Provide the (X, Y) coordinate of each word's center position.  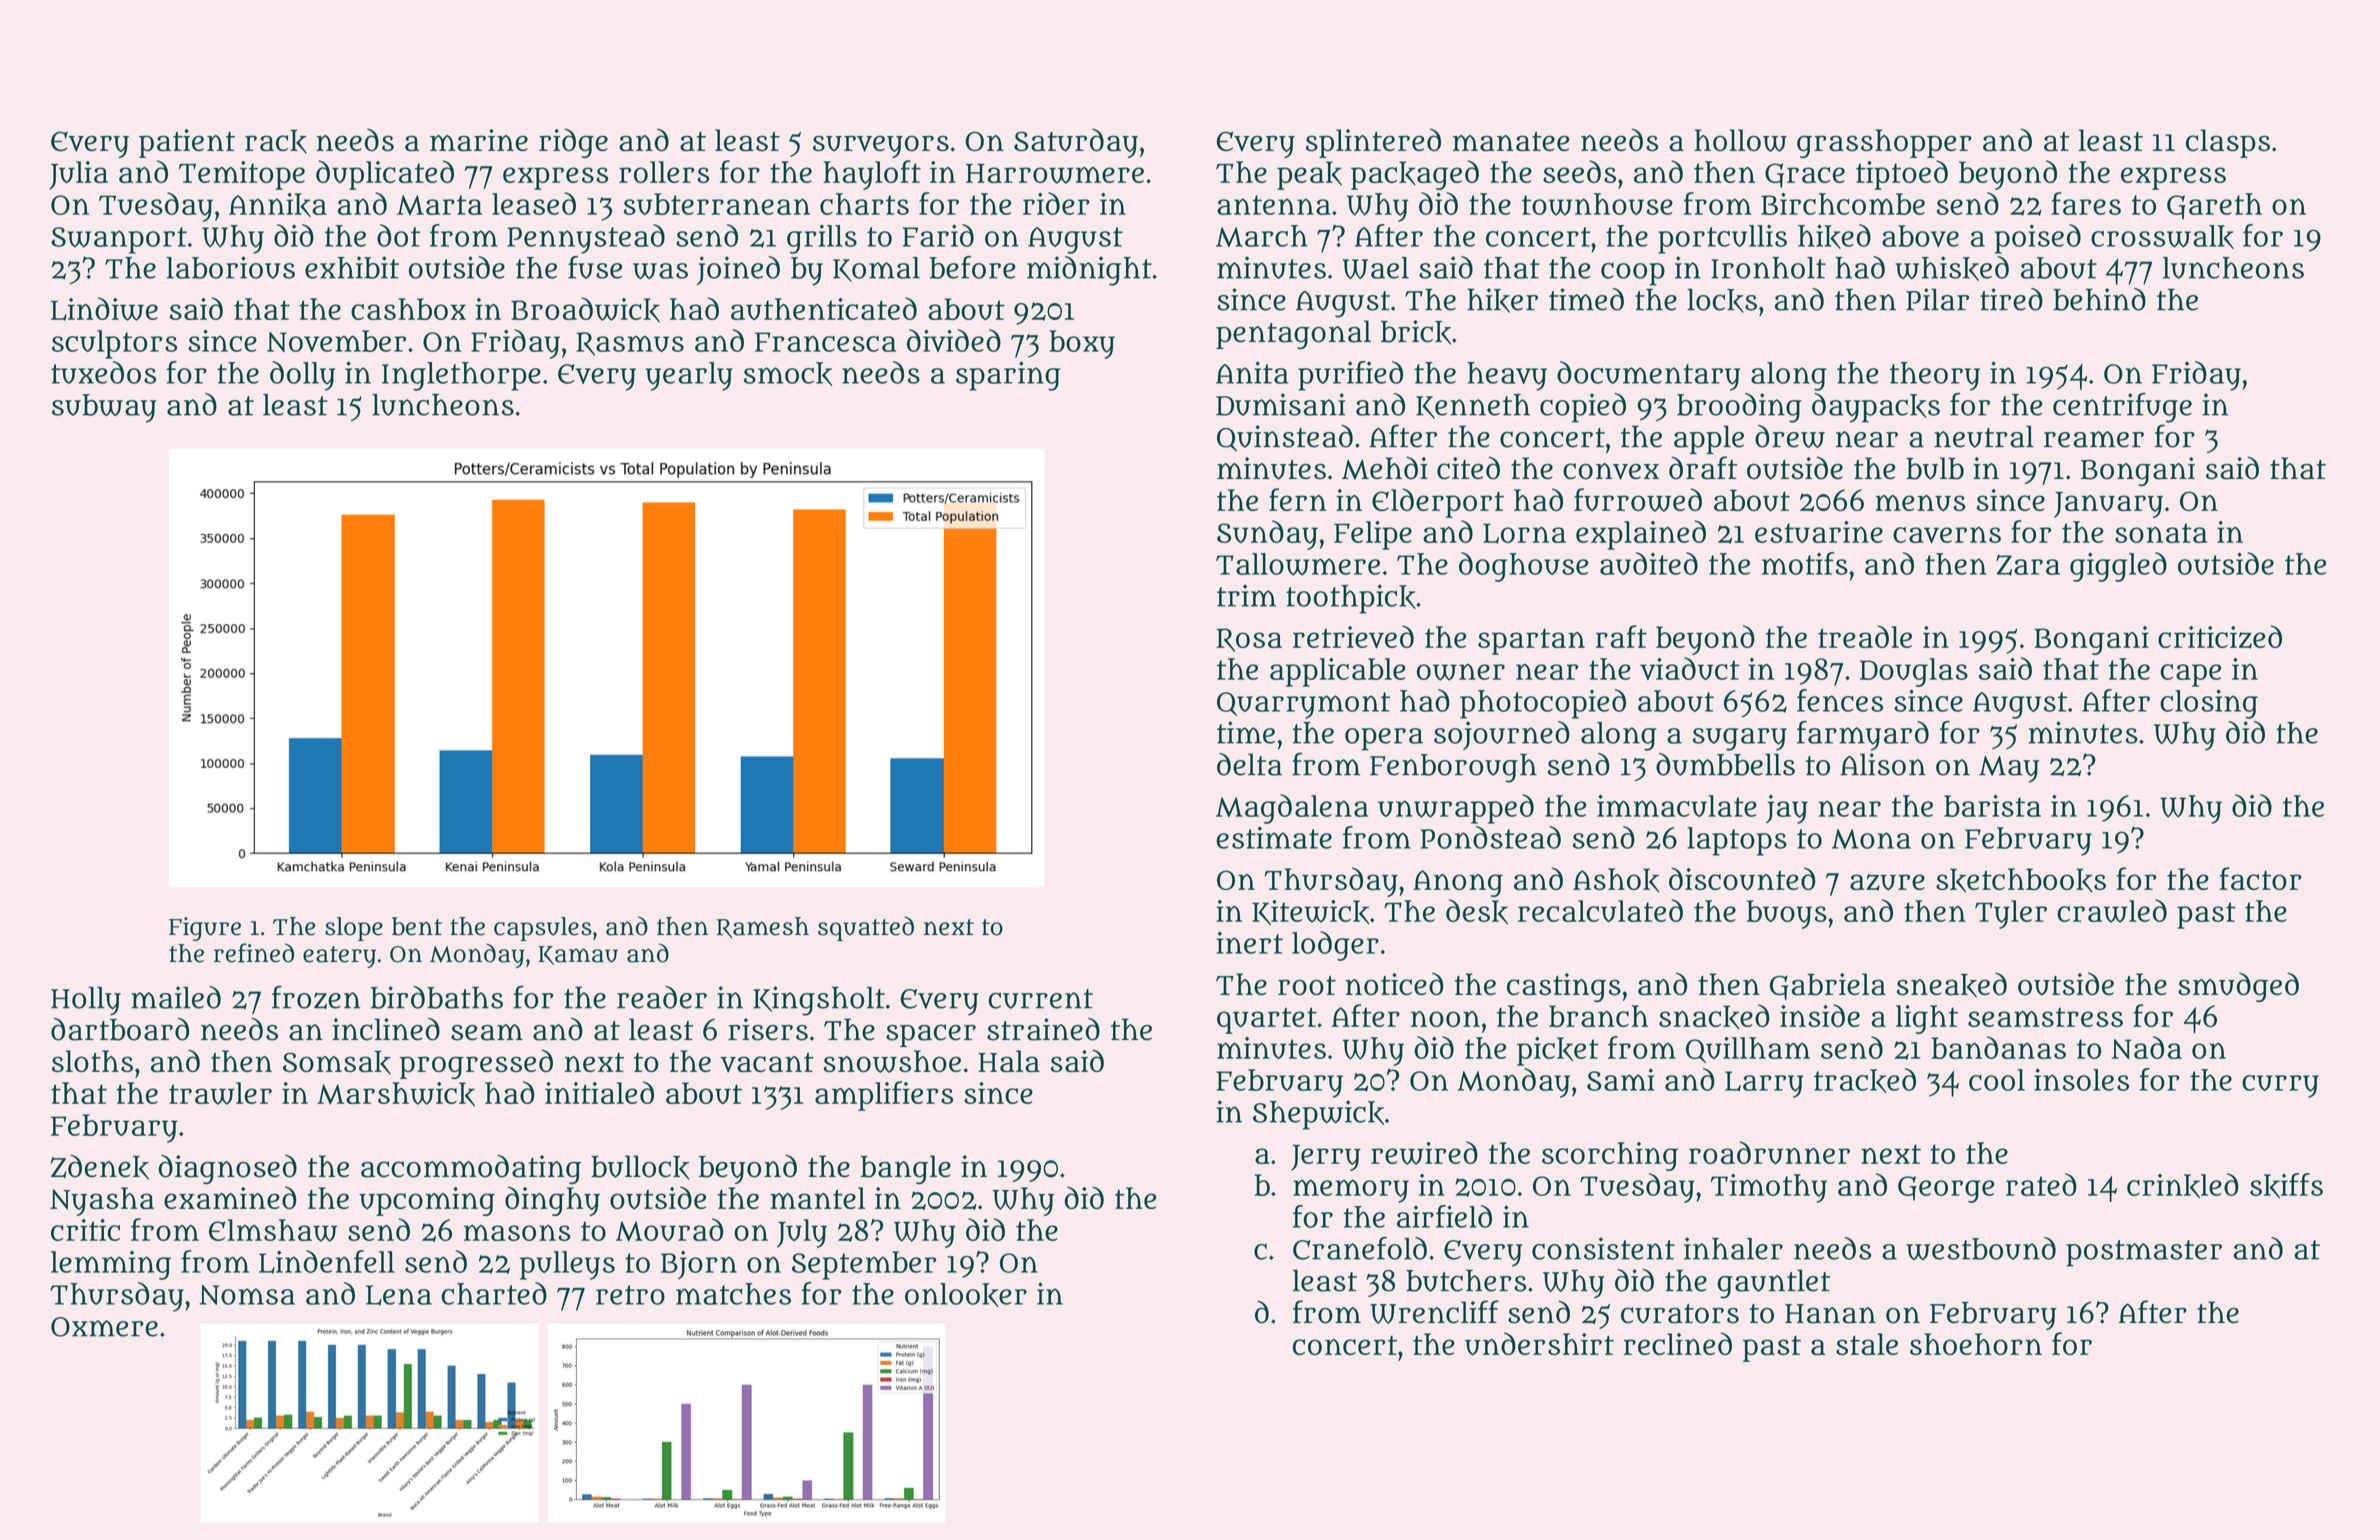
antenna (1274, 205)
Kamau (578, 955)
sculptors (114, 344)
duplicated (385, 175)
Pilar (1937, 299)
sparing (1008, 376)
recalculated (1600, 910)
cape (2190, 675)
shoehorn (1976, 1344)
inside (1820, 1015)
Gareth (2214, 206)
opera (1384, 739)
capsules (543, 929)
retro (630, 1295)
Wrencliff (1434, 1312)
